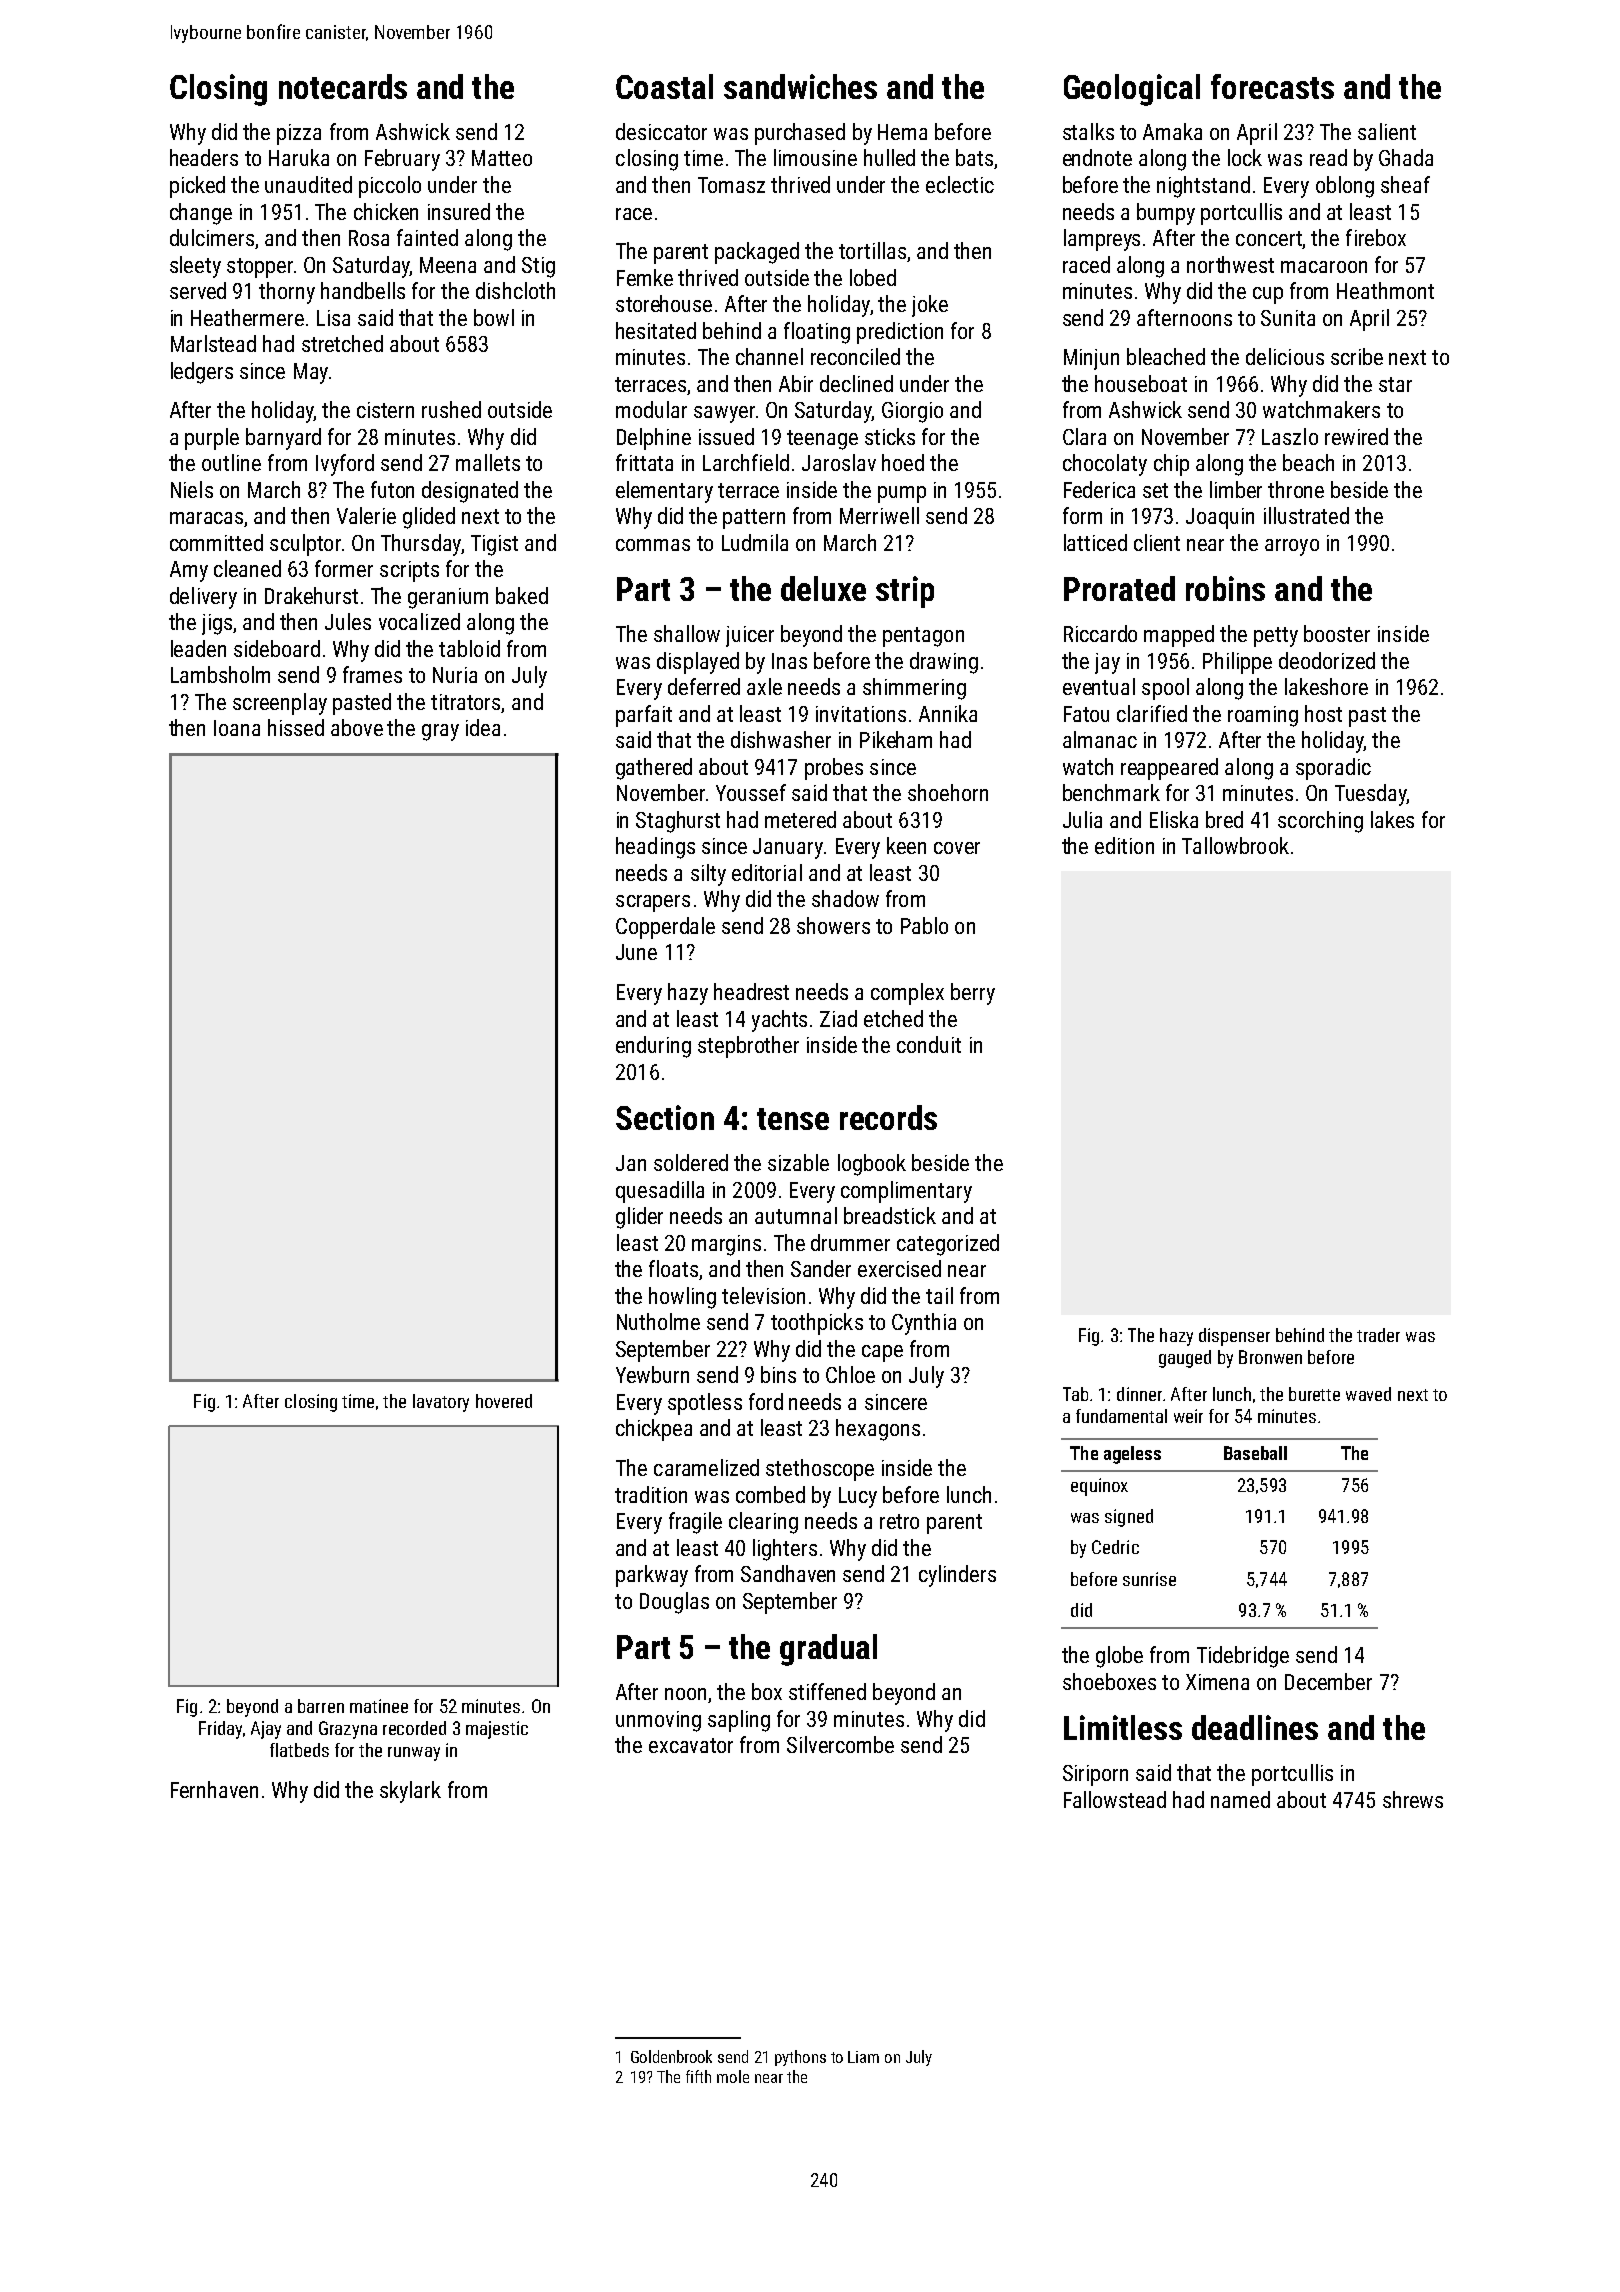  What do you see at coordinates (658, 1721) in the screenshot?
I see `unmoving` at bounding box center [658, 1721].
